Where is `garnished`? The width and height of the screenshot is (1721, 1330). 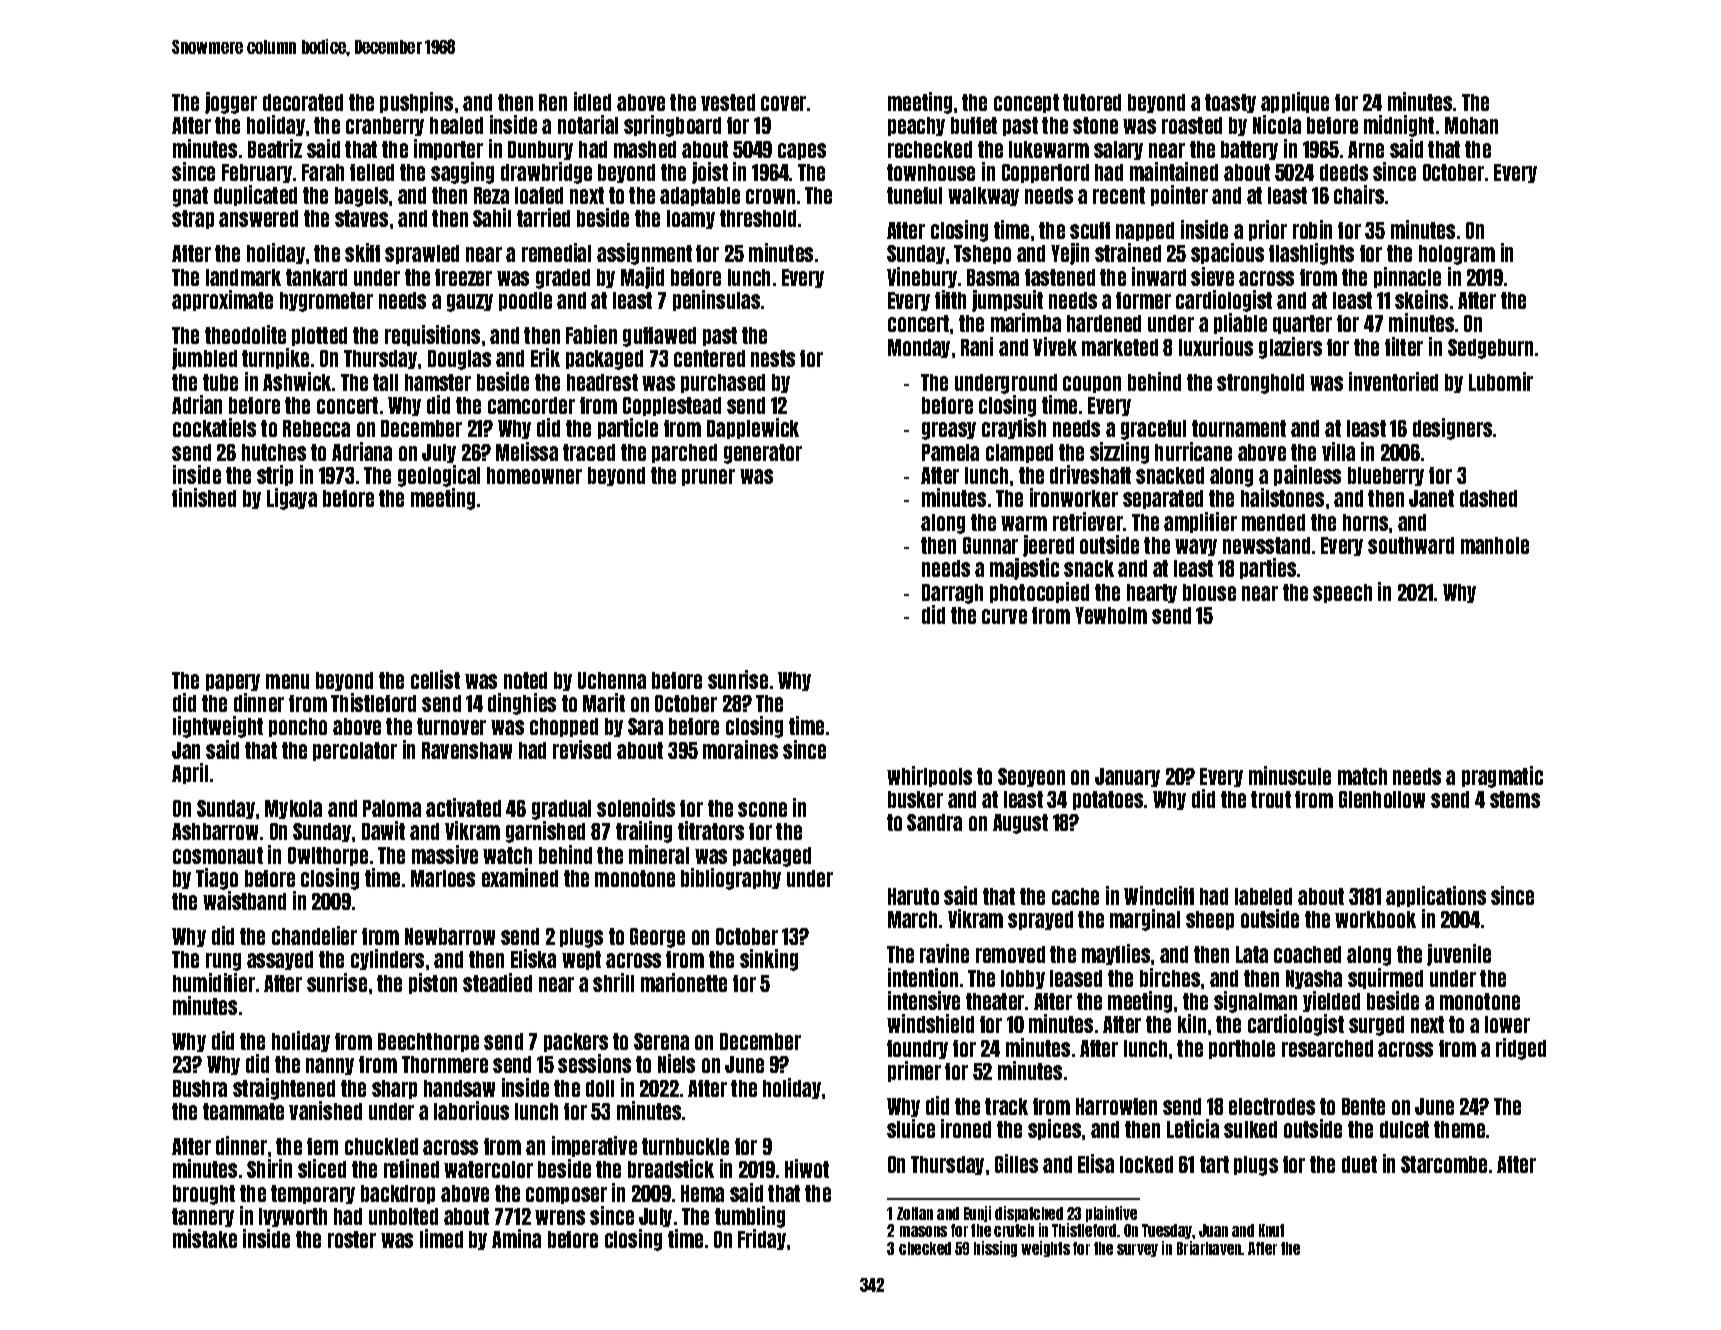 garnished is located at coordinates (545, 832).
